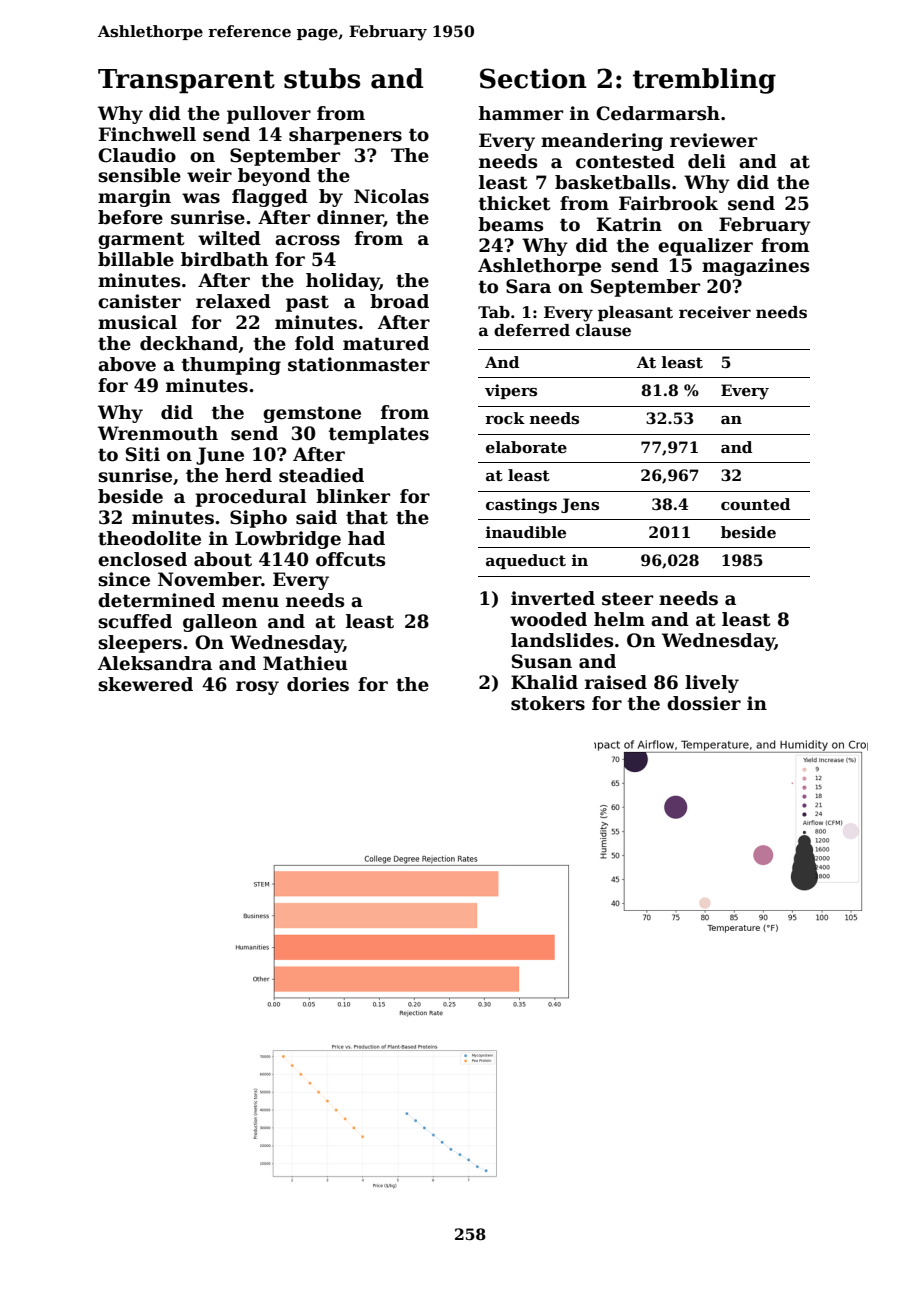  Describe the element at coordinates (707, 161) in the page. I see `deli` at that location.
